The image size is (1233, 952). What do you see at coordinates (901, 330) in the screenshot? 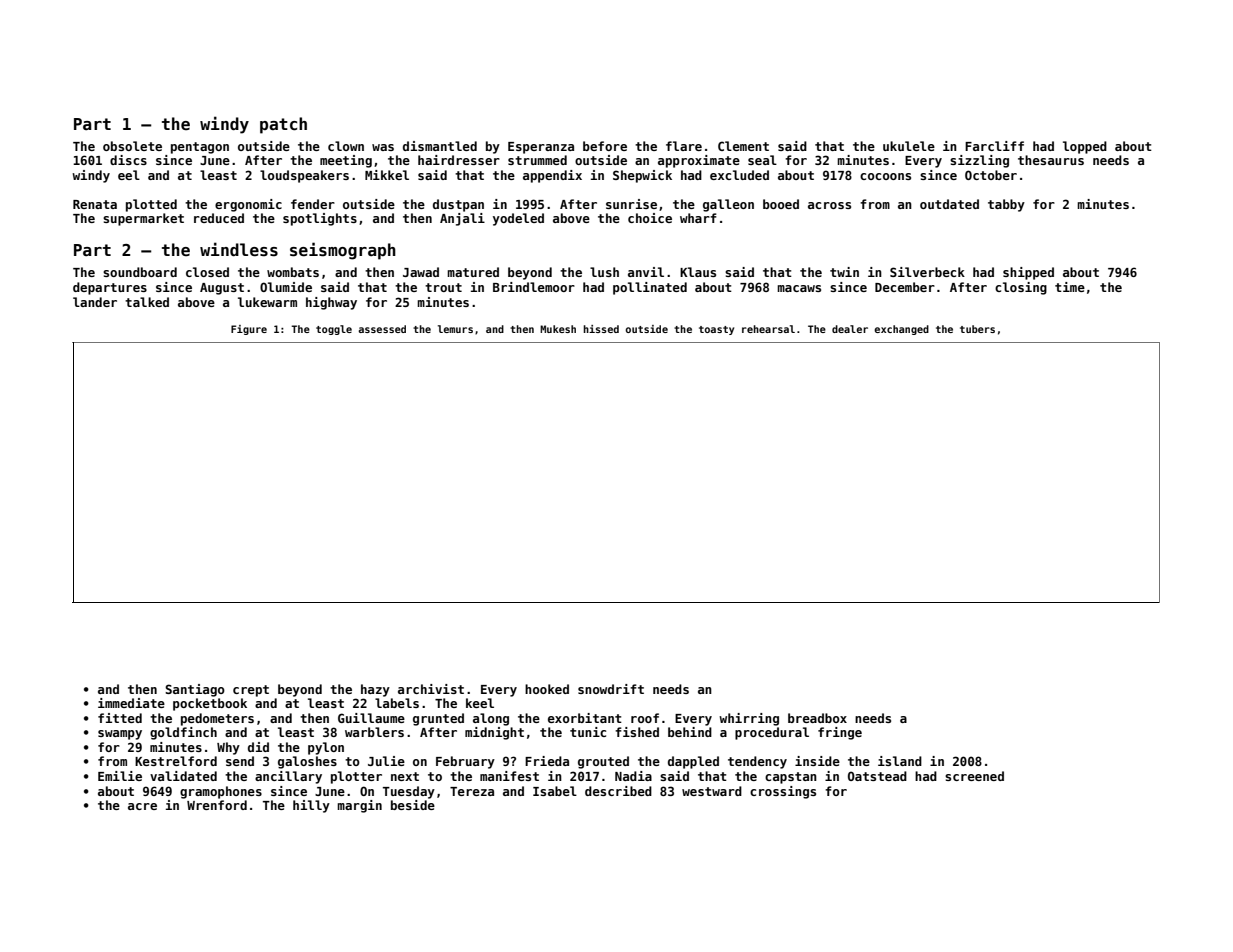
I see `exchanged` at bounding box center [901, 330].
